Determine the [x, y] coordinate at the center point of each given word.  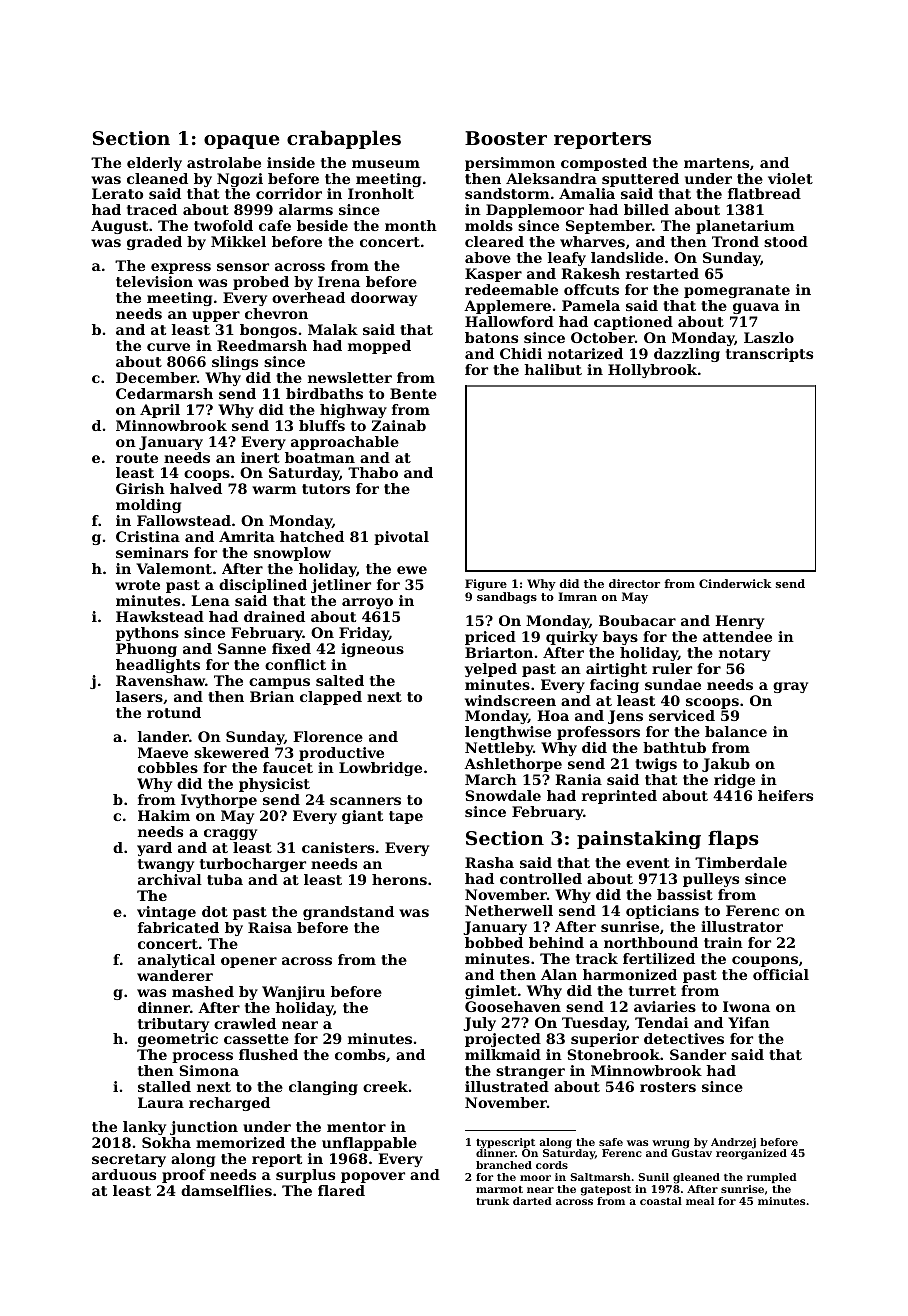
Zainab [399, 425]
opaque [242, 142]
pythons [147, 634]
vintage [166, 913]
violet [790, 178]
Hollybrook [652, 371]
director [634, 583]
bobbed [494, 942]
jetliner [341, 586]
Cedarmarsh [164, 393]
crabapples [344, 139]
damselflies [226, 1190]
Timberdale [741, 862]
